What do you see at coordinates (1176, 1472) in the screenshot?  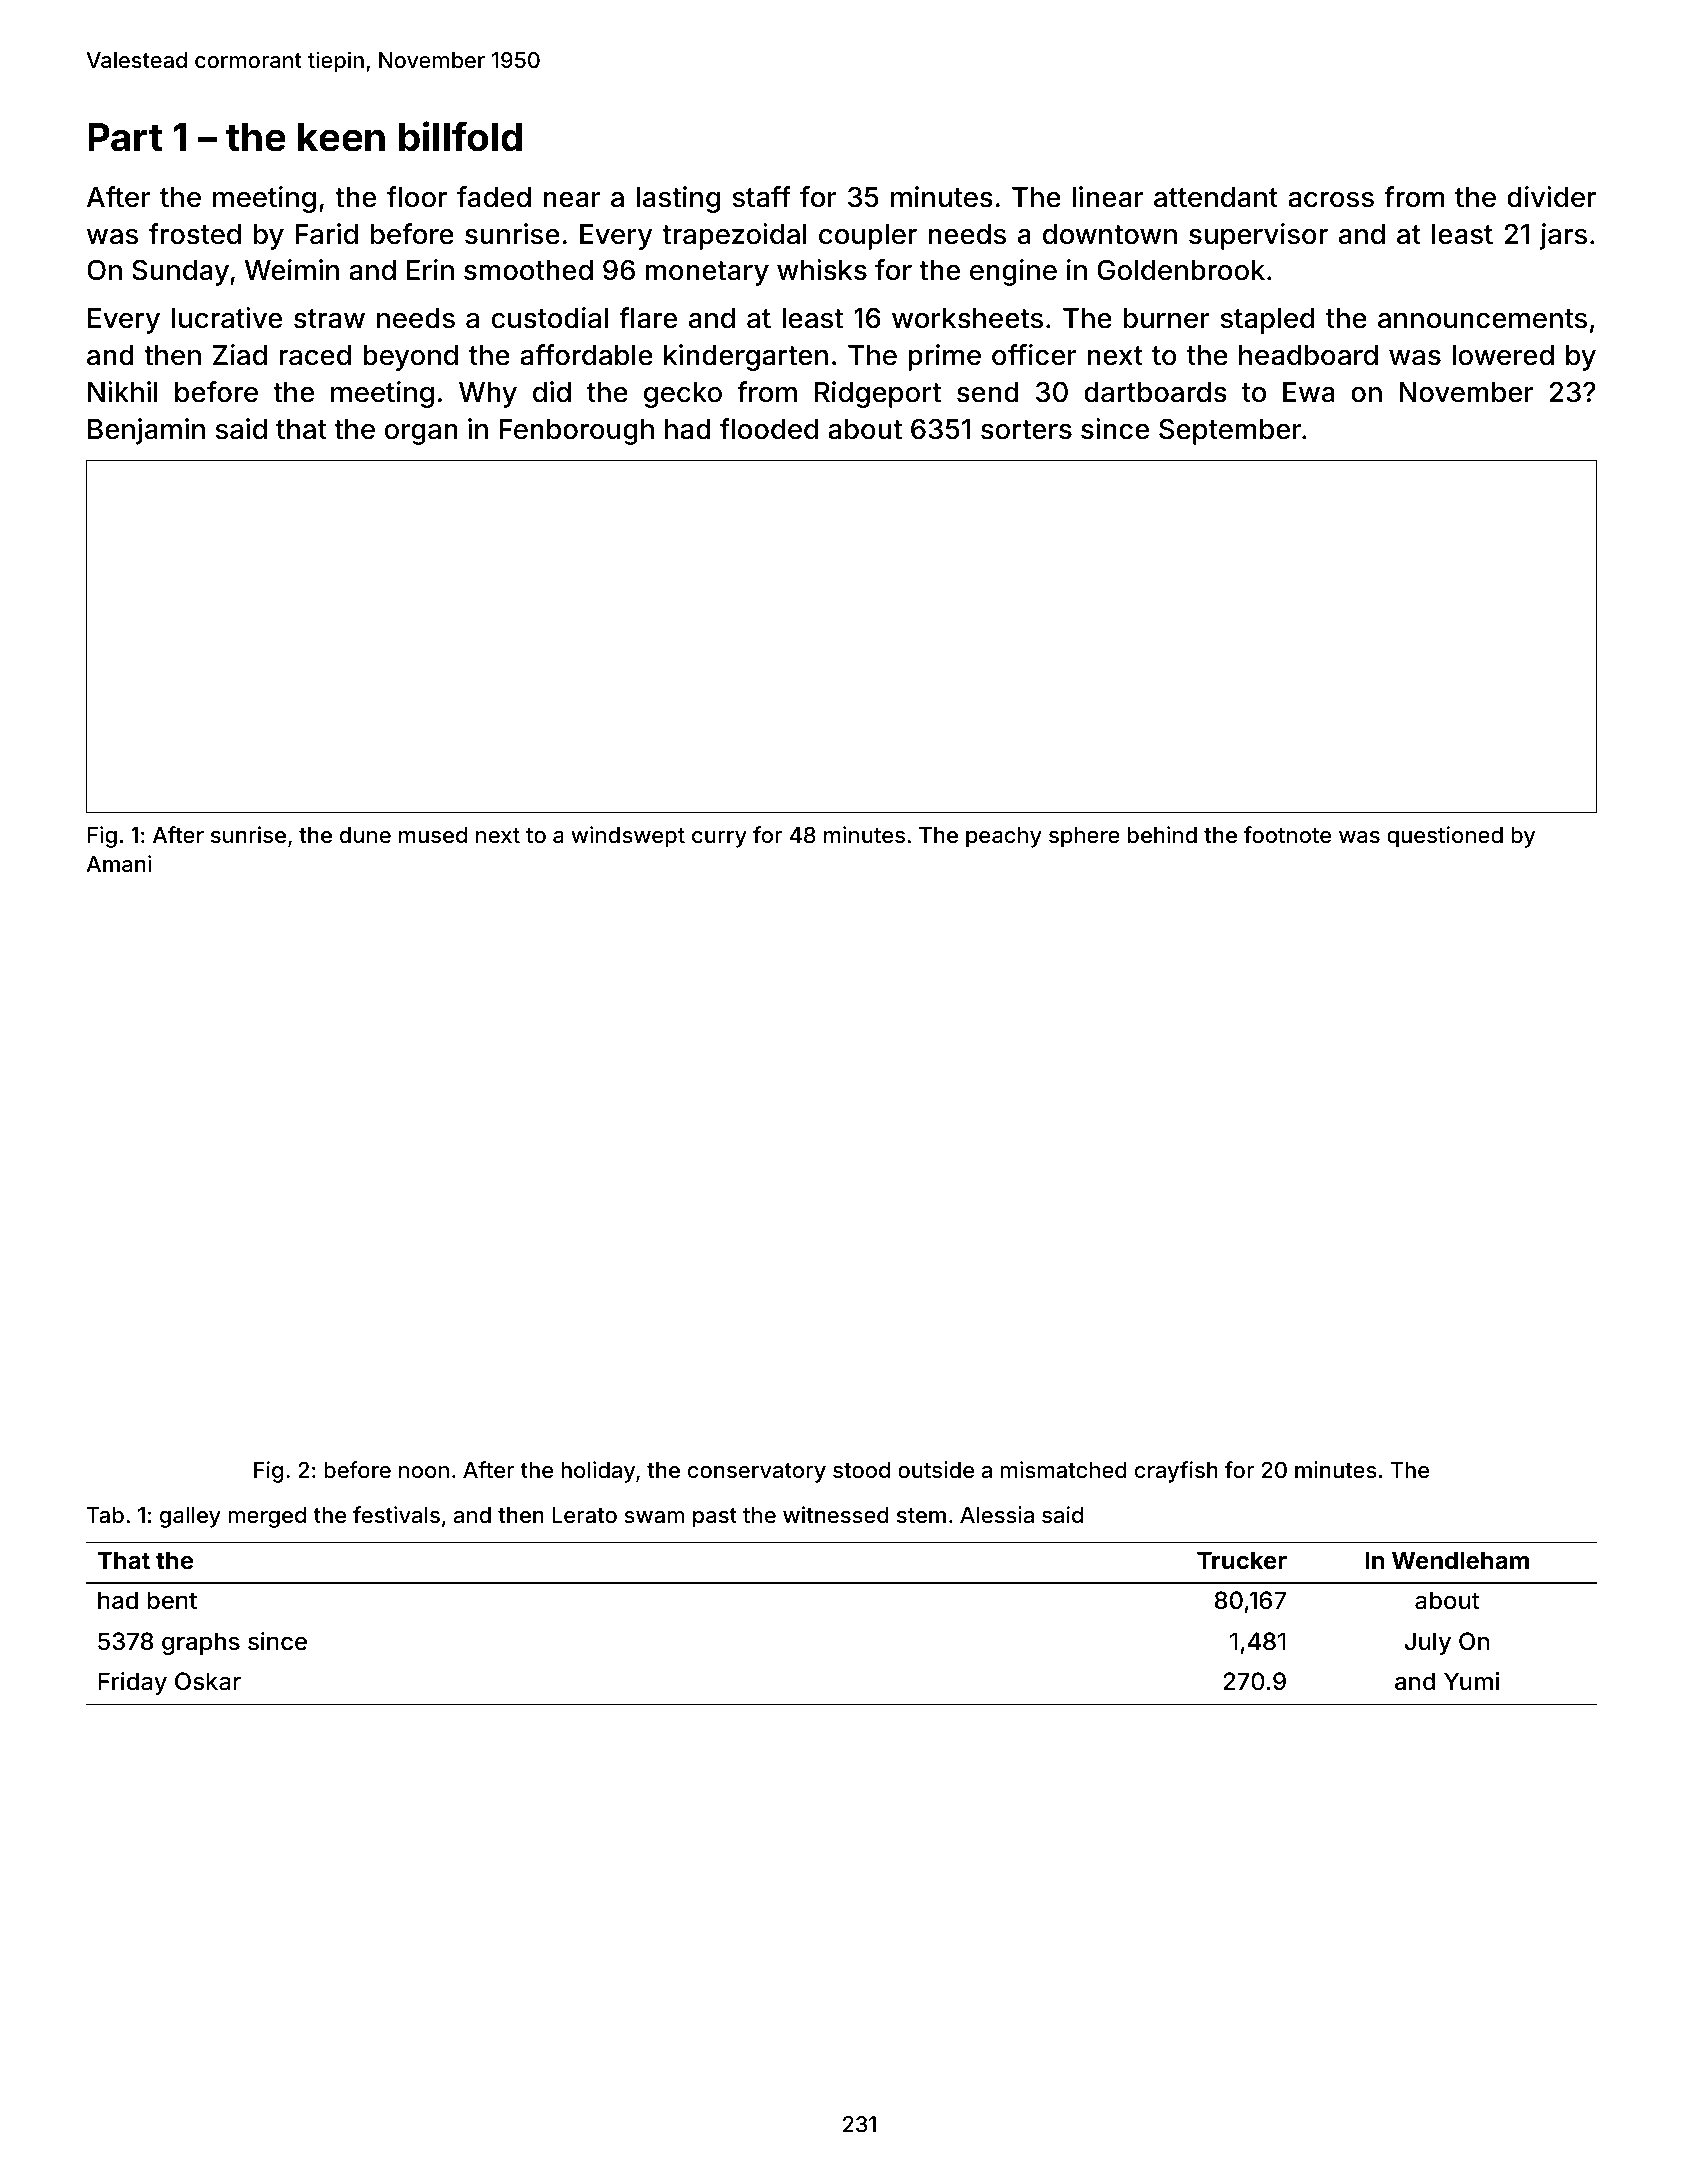 I see `crayfish` at bounding box center [1176, 1472].
